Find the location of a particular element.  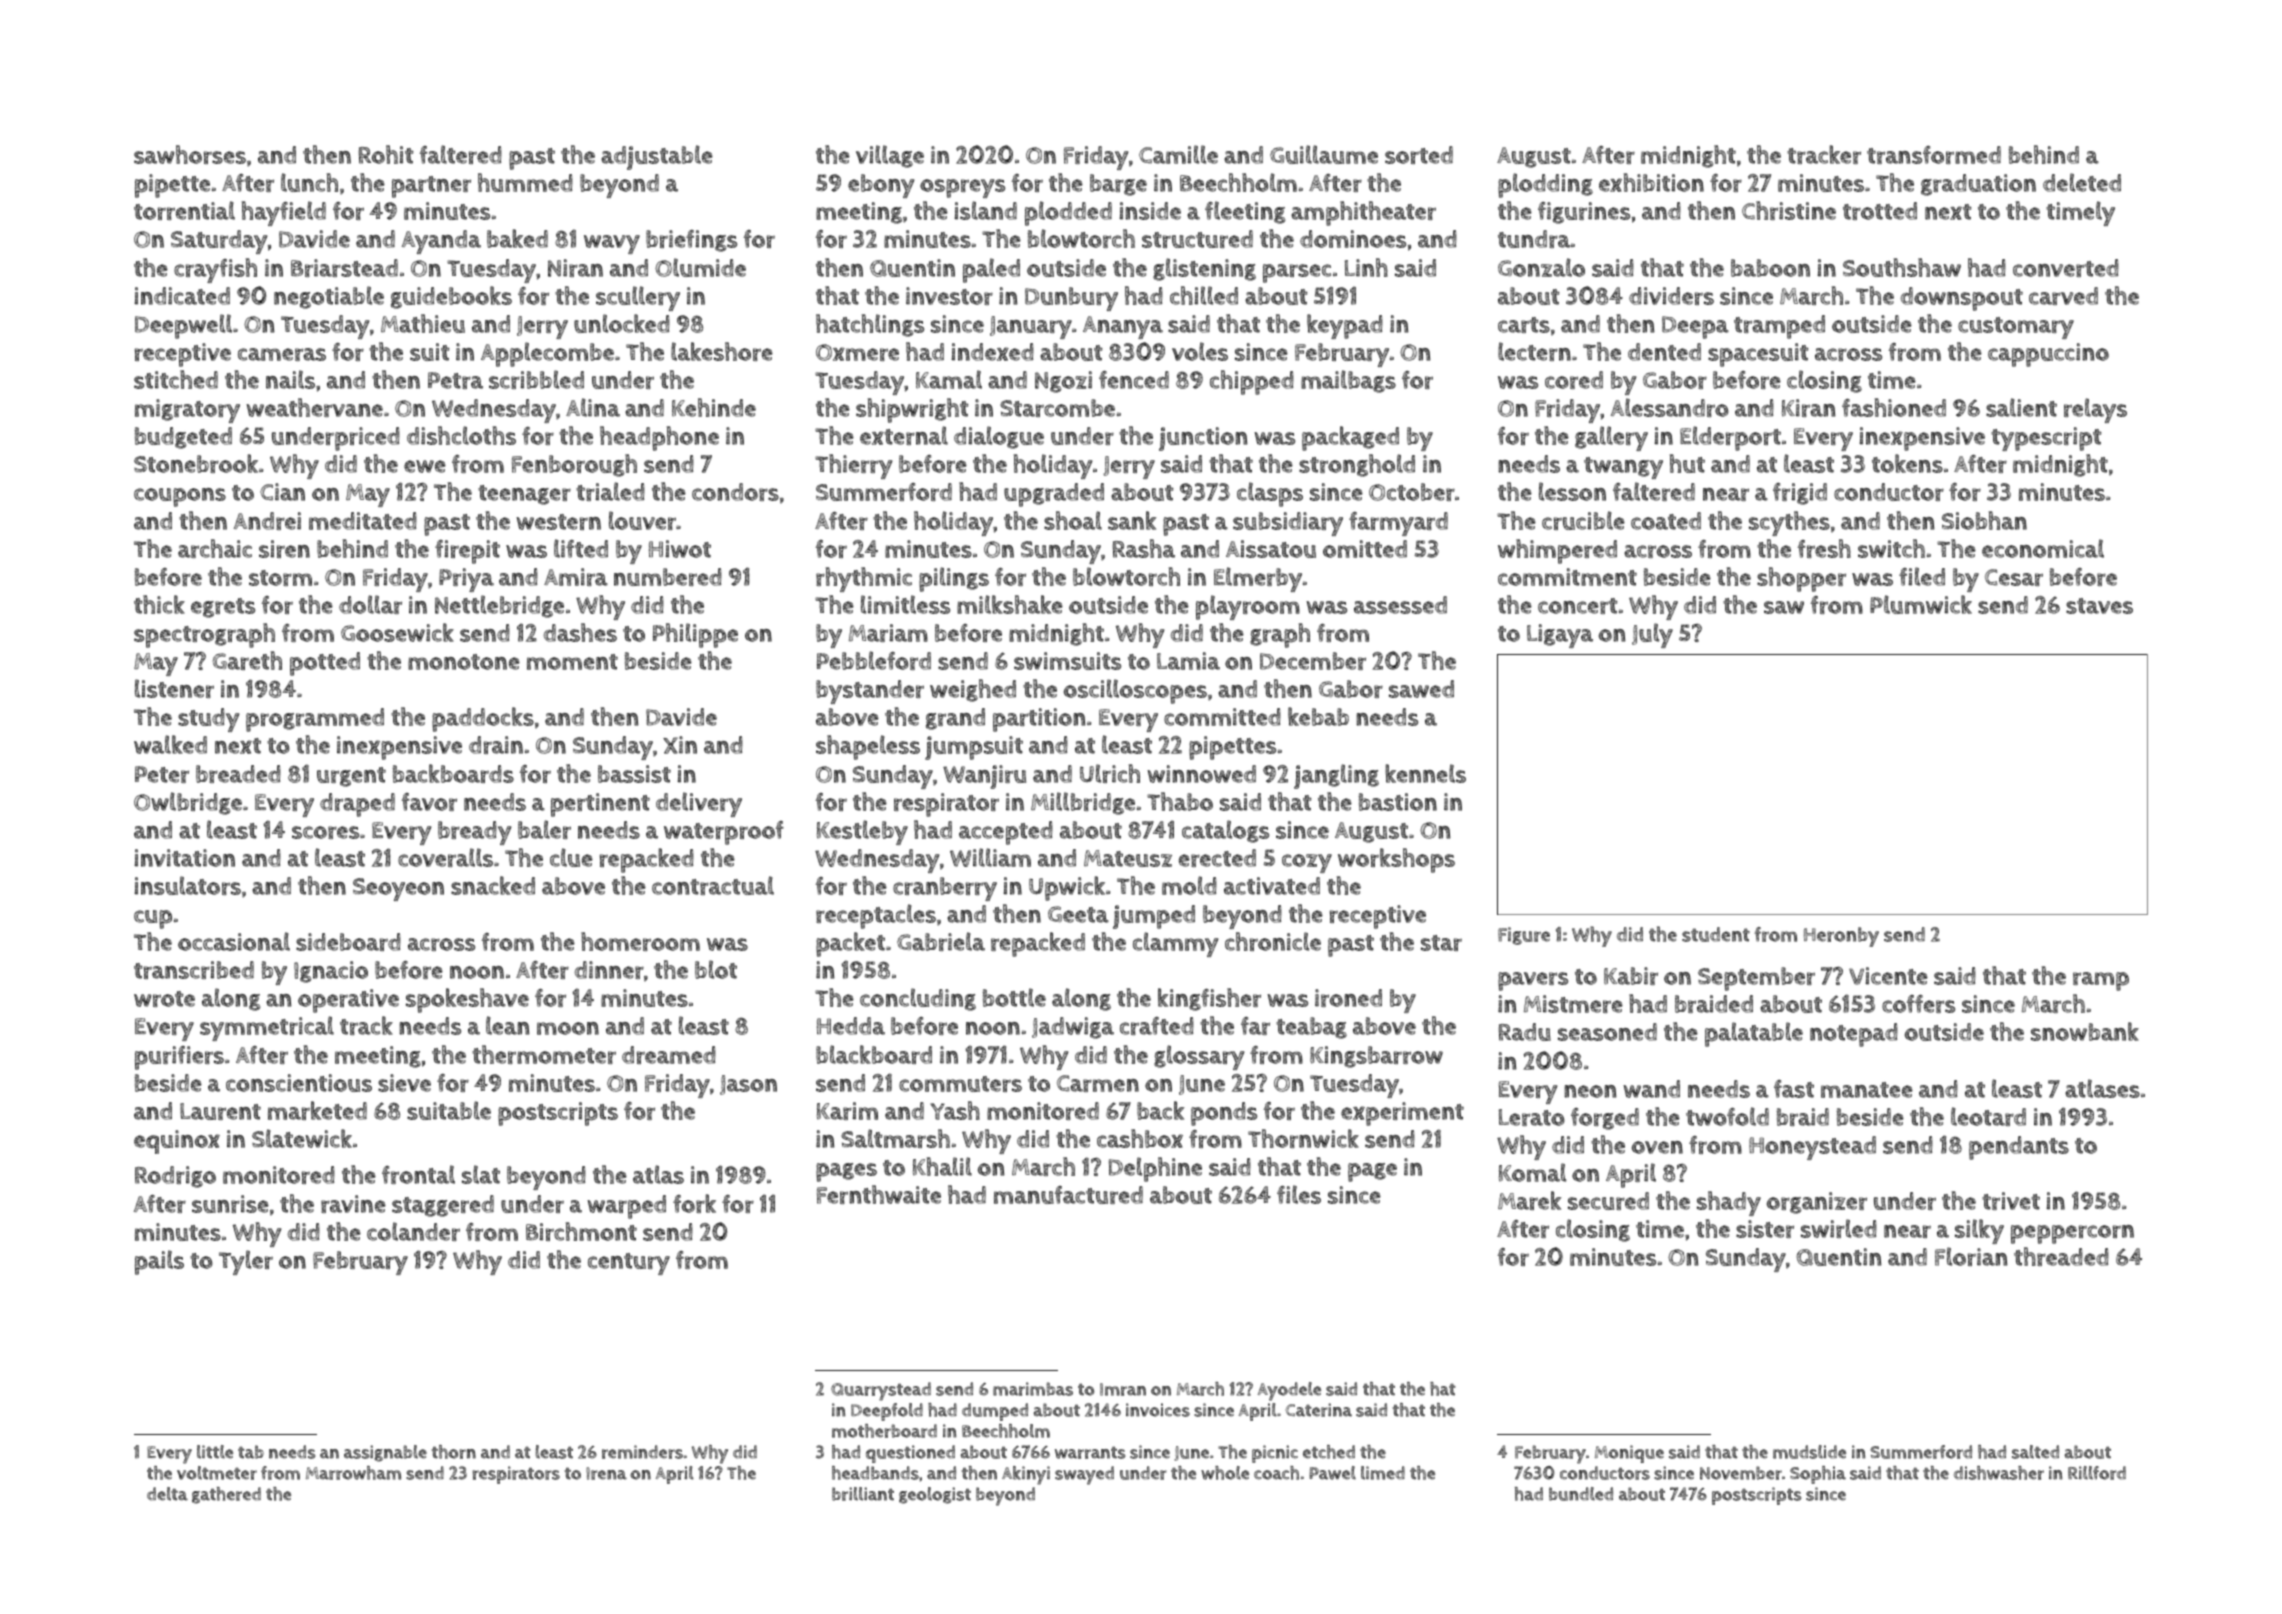

October is located at coordinates (1412, 492).
